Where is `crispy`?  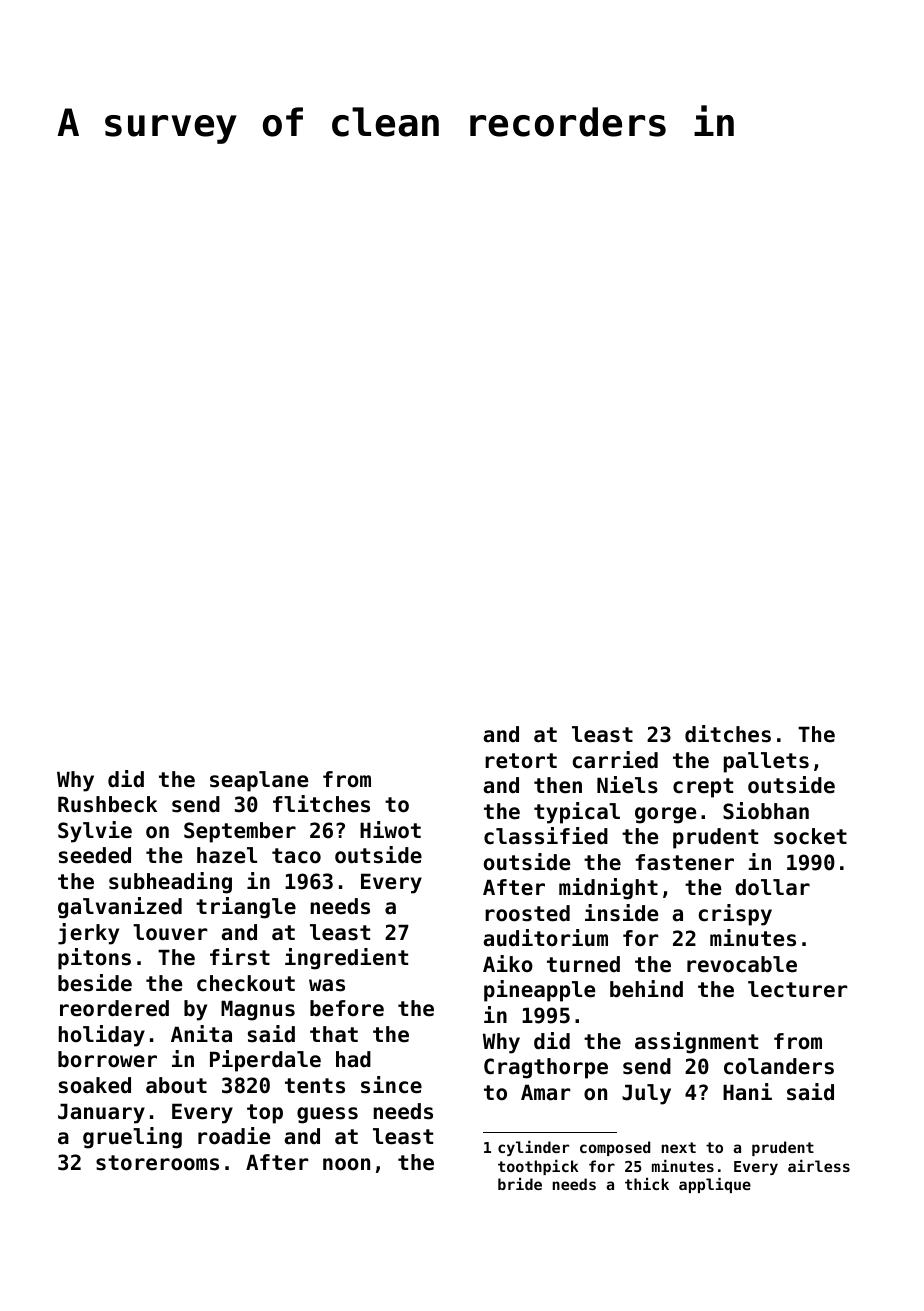 crispy is located at coordinates (735, 915).
